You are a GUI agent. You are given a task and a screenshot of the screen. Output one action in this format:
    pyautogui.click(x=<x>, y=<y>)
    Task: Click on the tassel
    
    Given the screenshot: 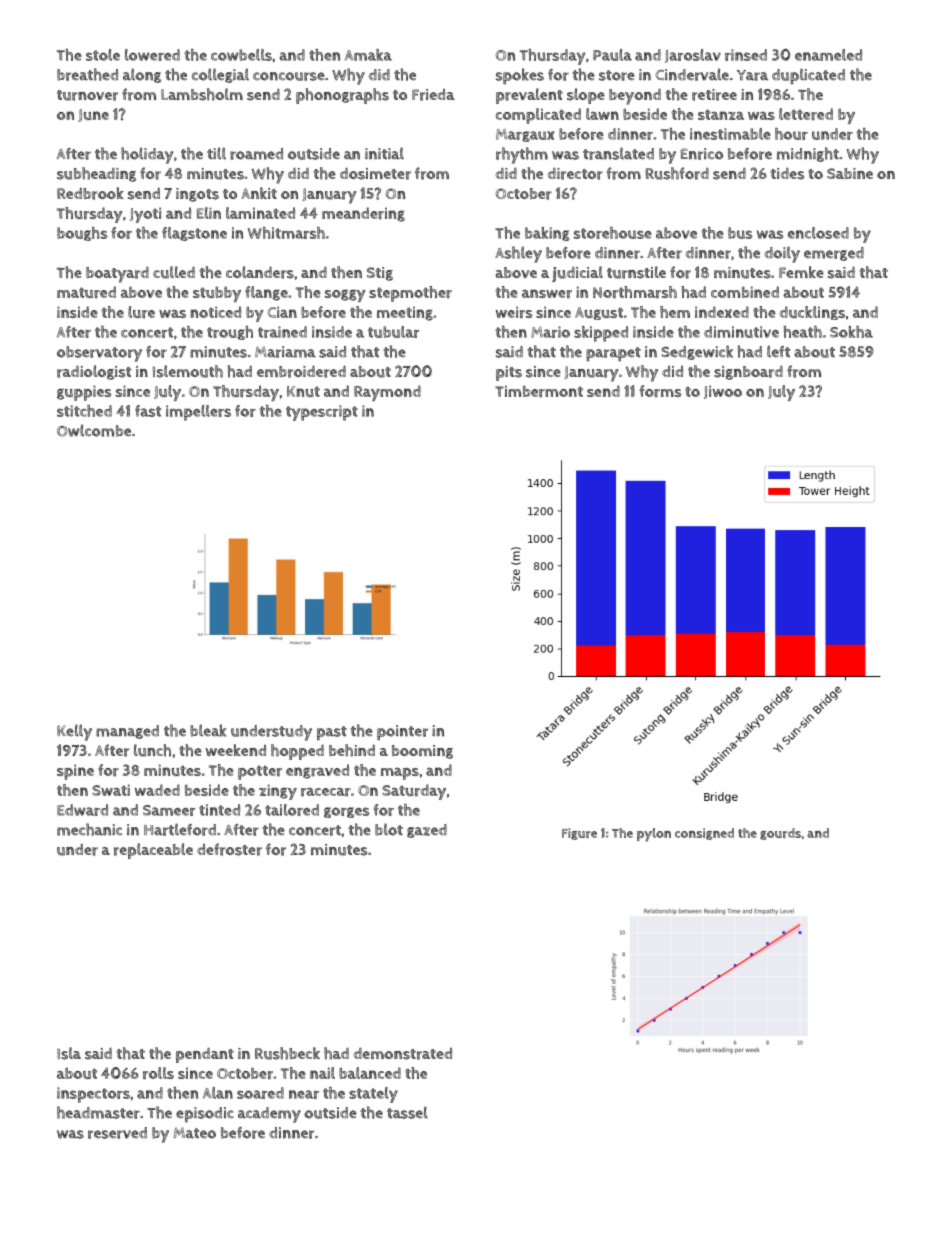 What is the action you would take?
    pyautogui.click(x=407, y=1112)
